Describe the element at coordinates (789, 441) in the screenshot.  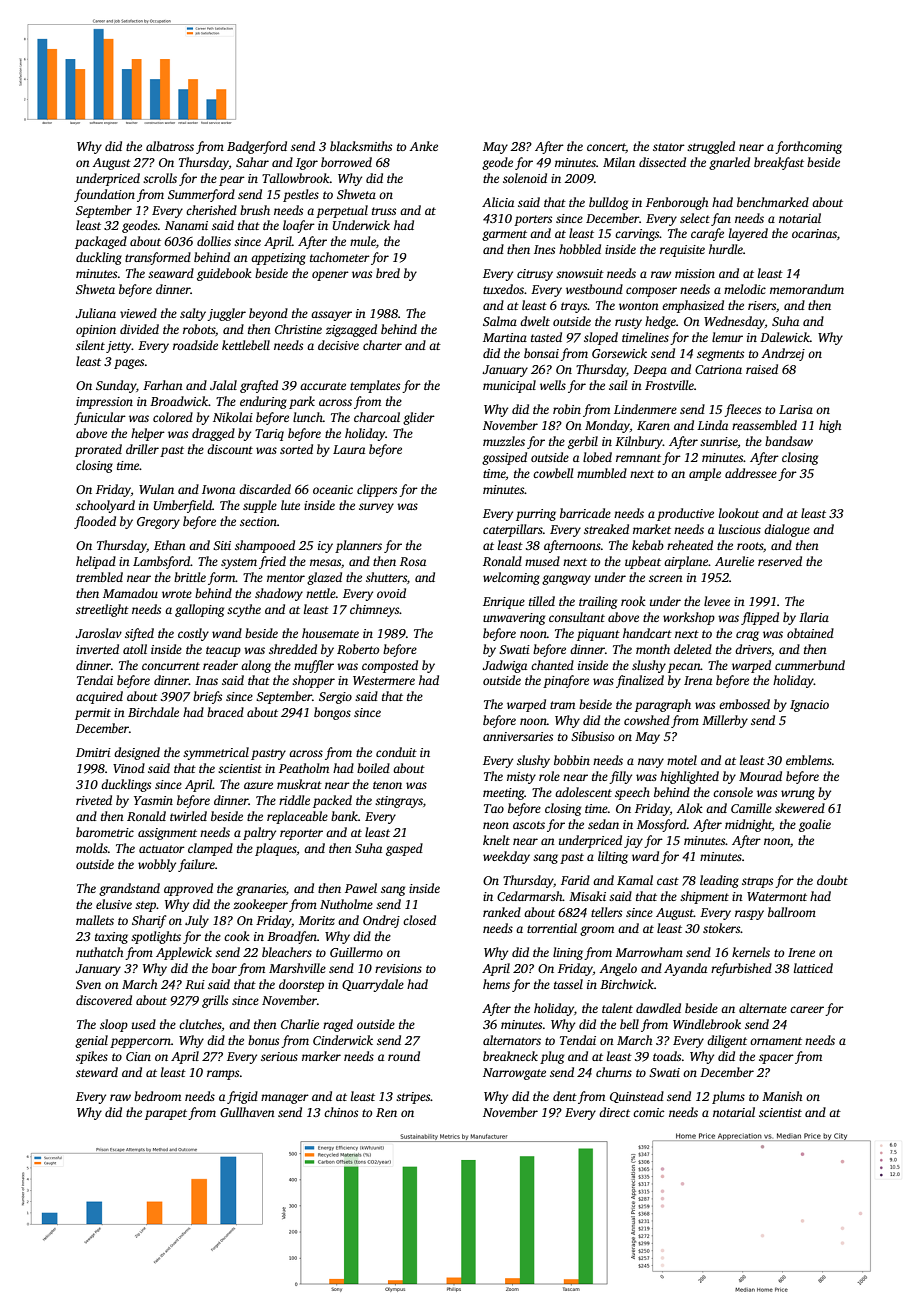
I see `bandsaw` at that location.
